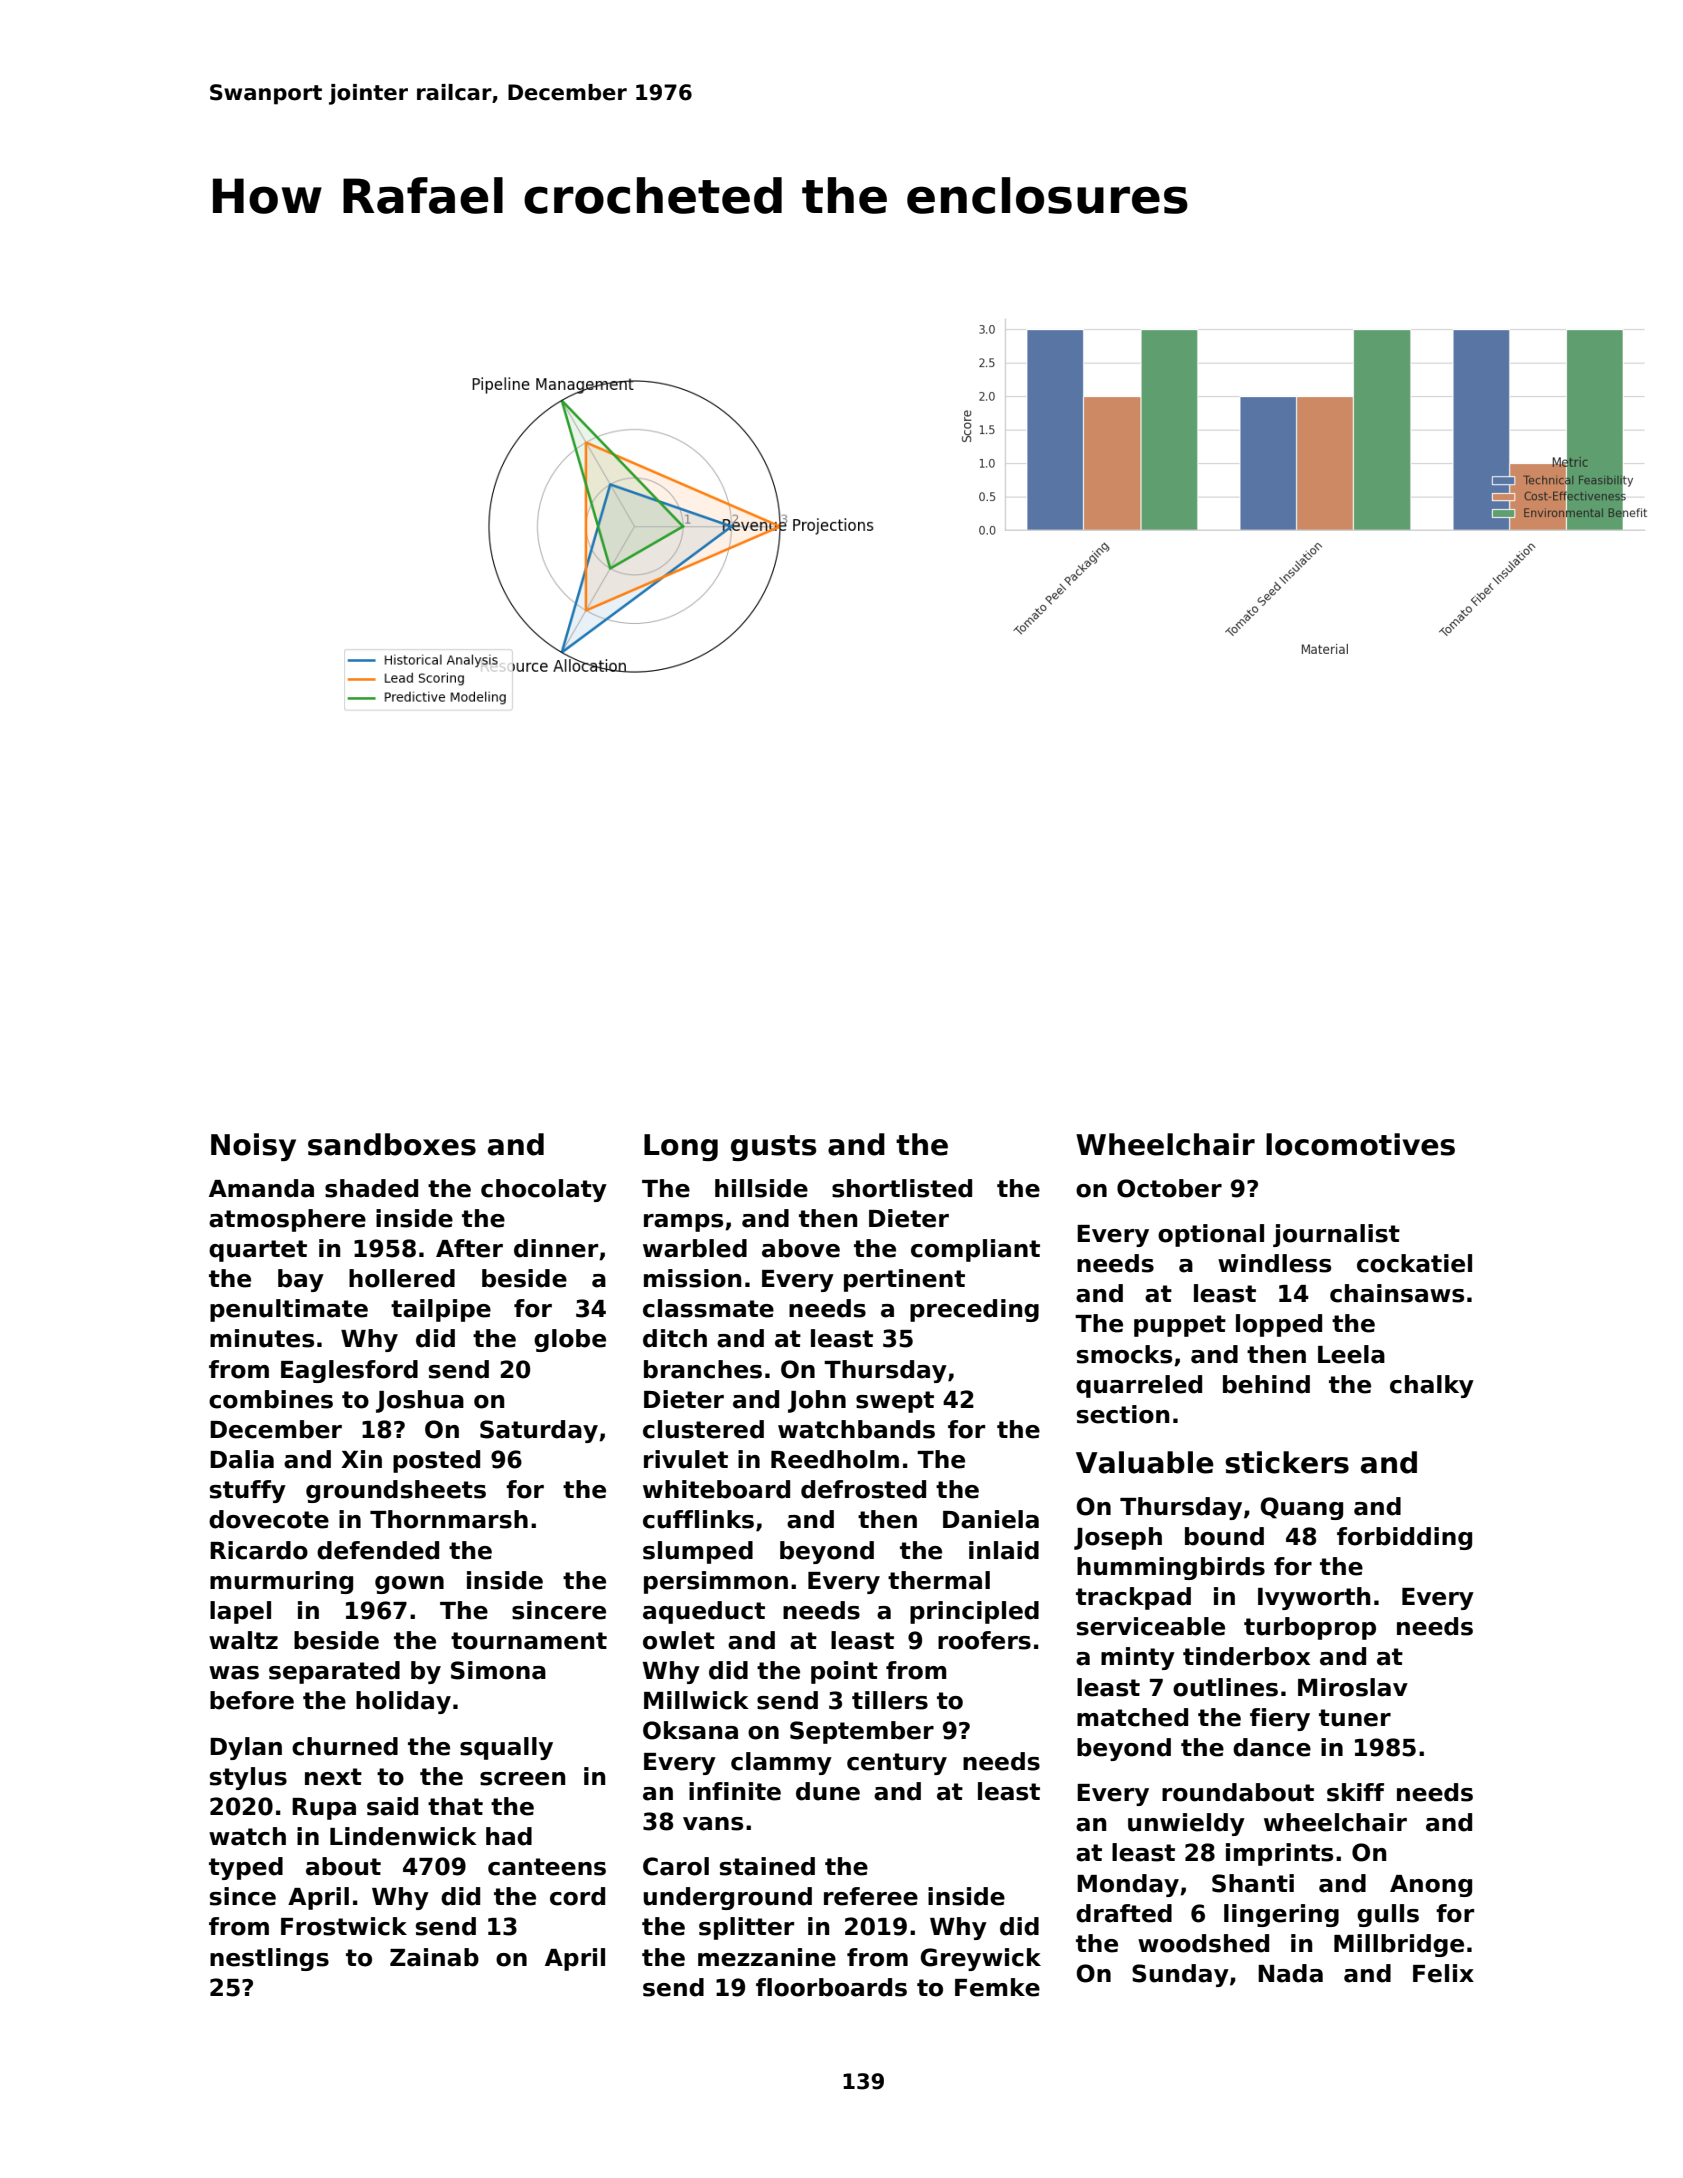  I want to click on serviceable, so click(1151, 1626).
